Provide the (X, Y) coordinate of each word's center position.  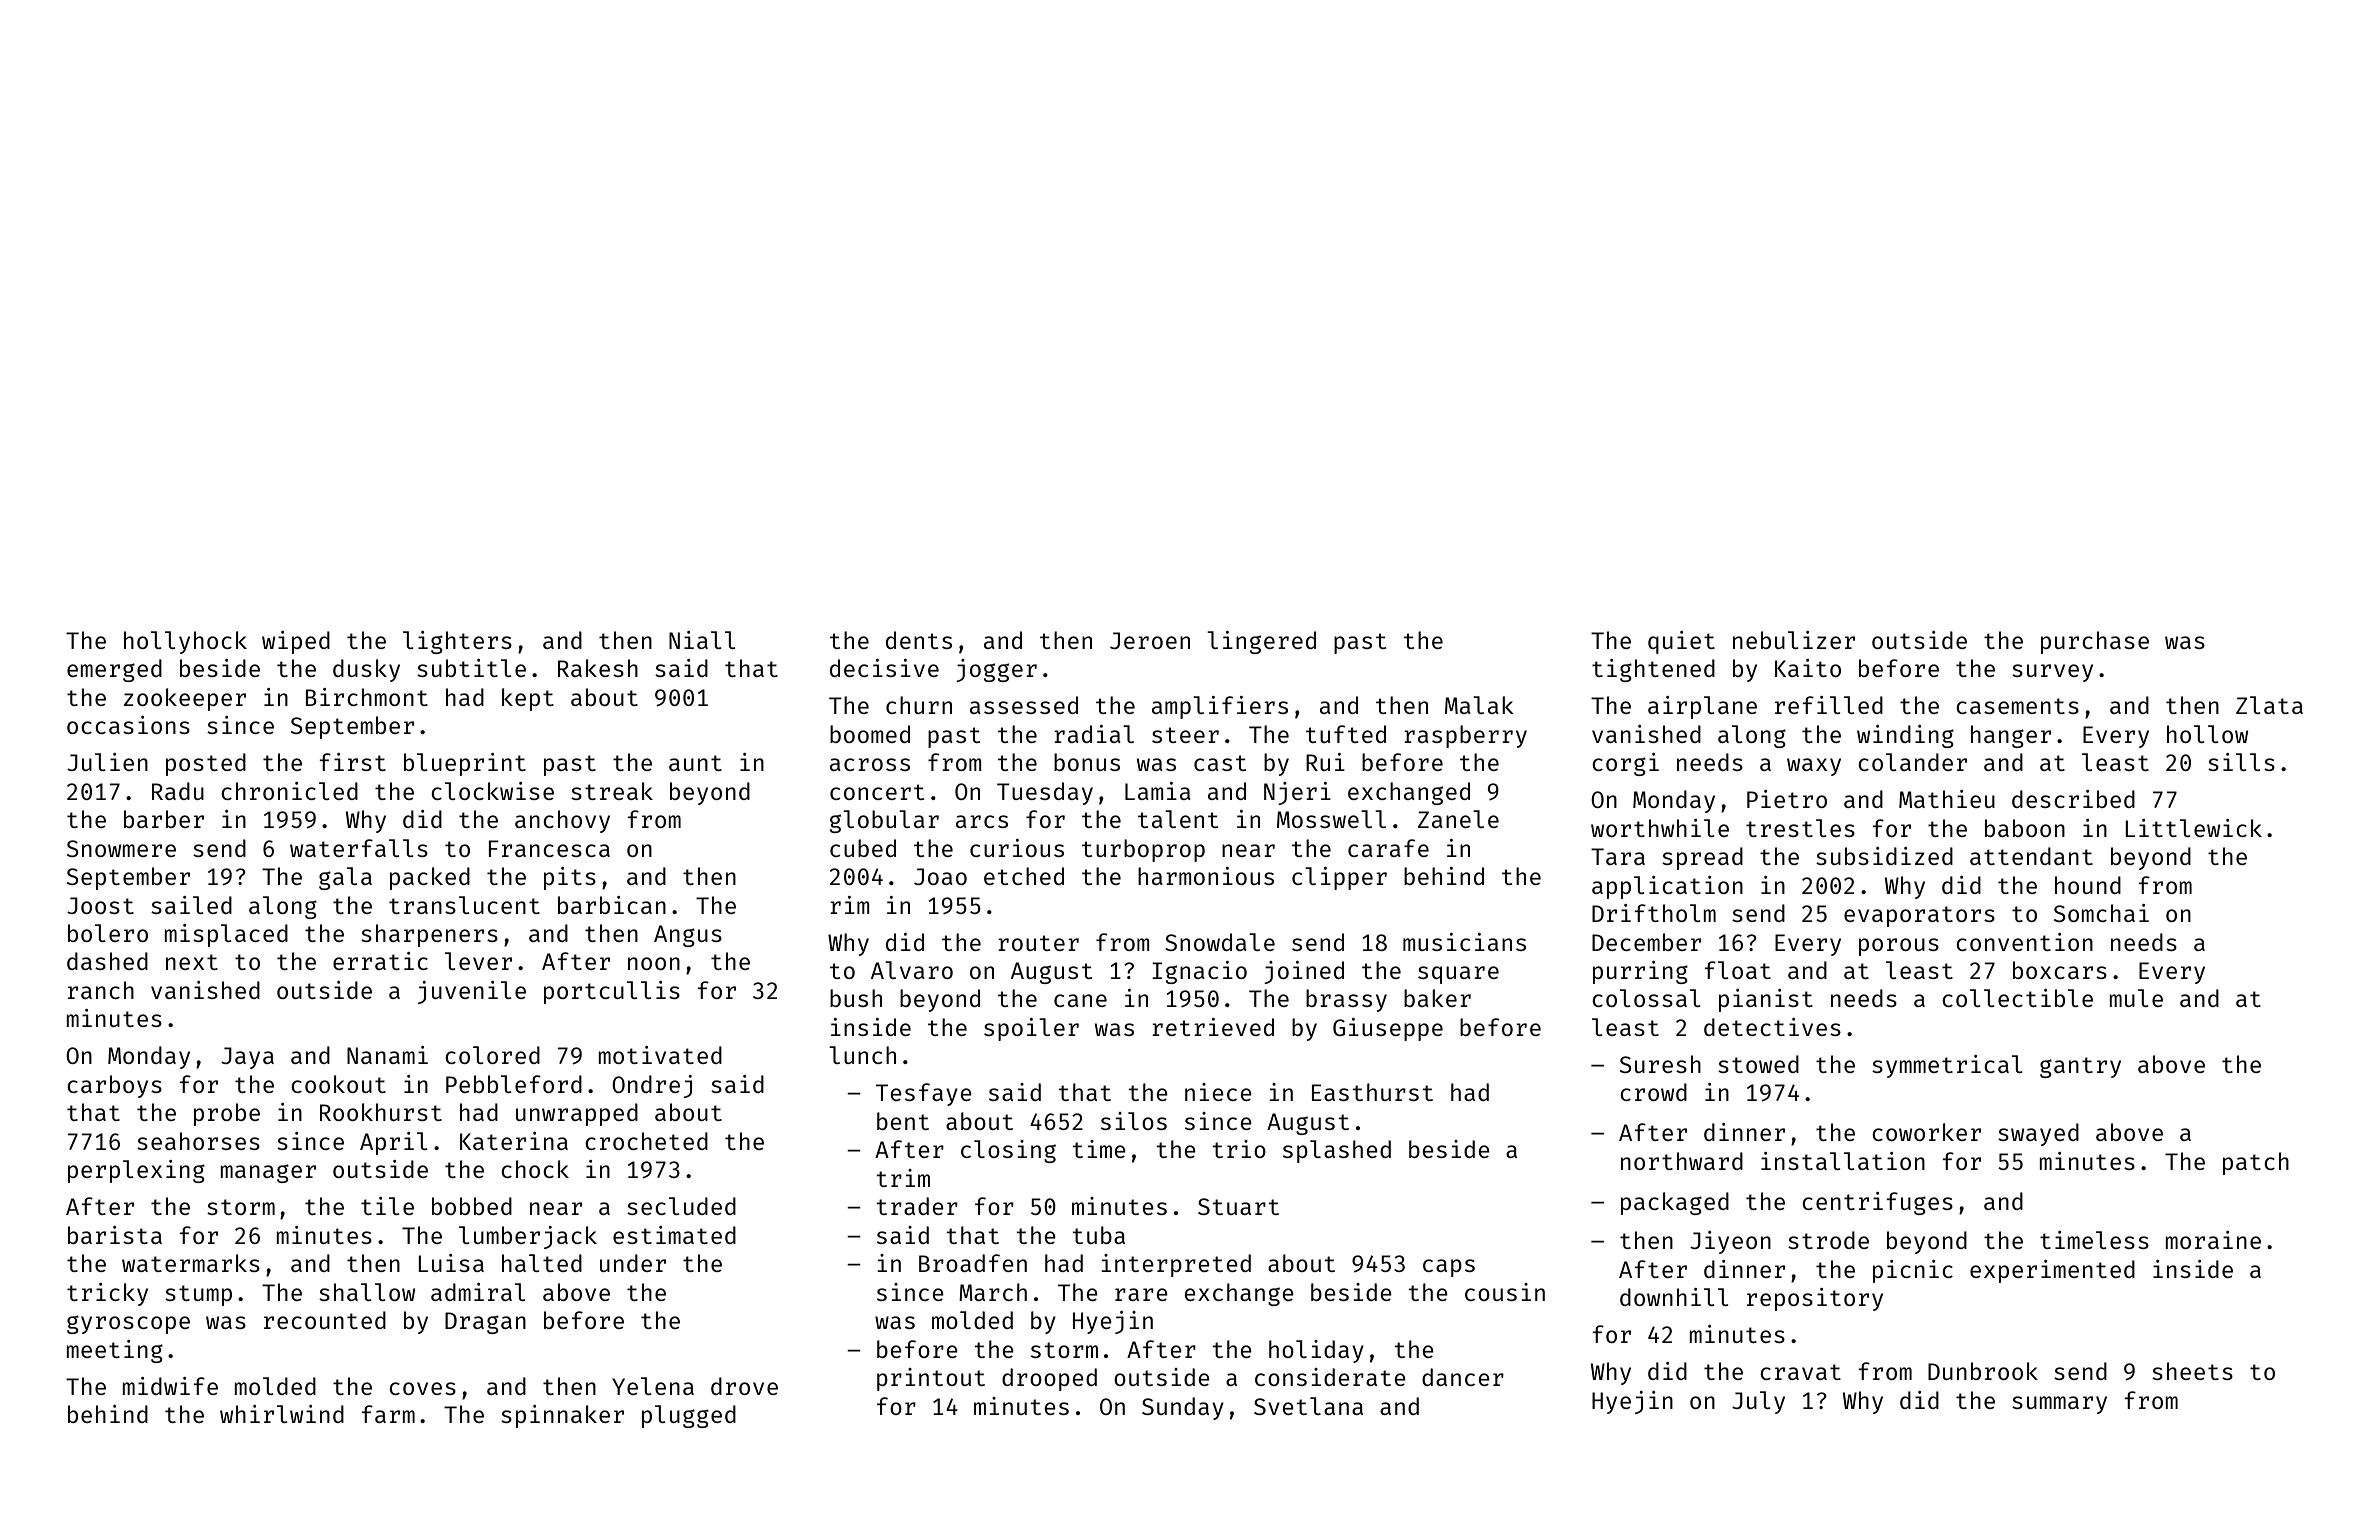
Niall (702, 640)
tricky (107, 1294)
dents (919, 640)
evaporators (1919, 916)
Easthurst (1372, 1092)
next (192, 962)
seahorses (198, 1141)
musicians (1464, 942)
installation (1843, 1161)
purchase (2095, 642)
